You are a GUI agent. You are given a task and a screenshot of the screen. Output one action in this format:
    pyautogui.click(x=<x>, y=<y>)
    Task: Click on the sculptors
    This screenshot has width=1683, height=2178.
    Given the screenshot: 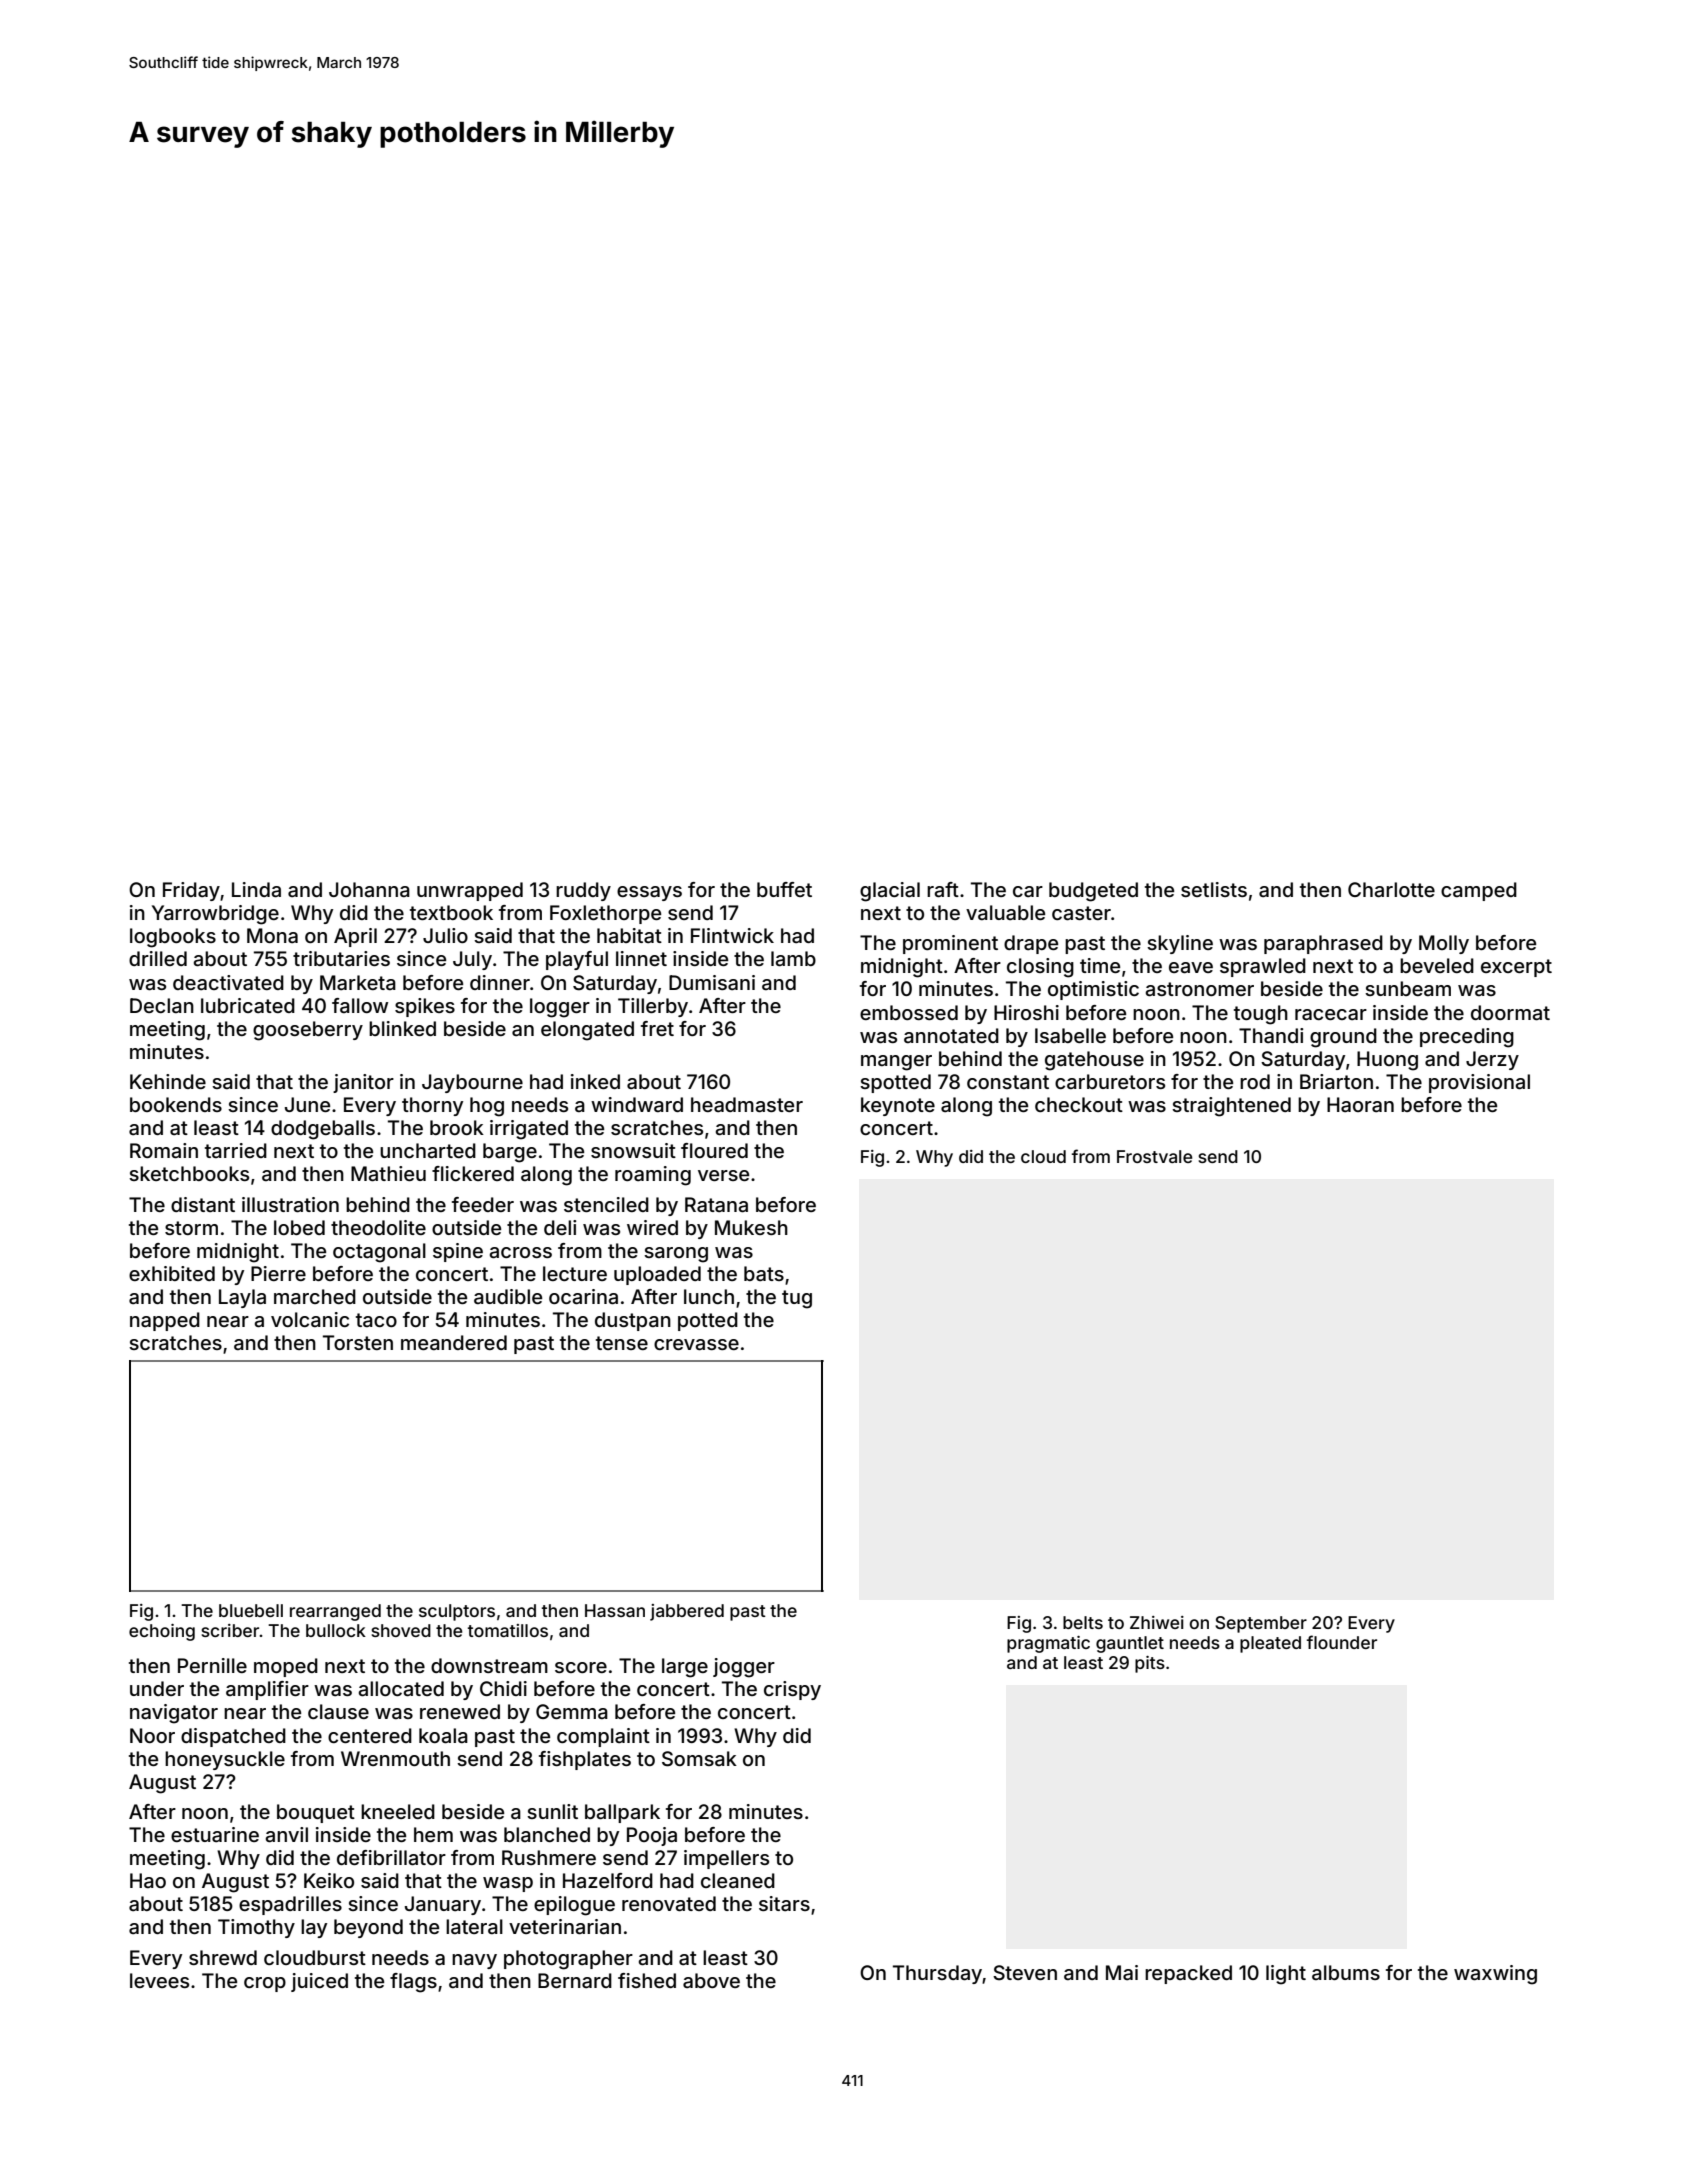 What is the action you would take?
    pyautogui.click(x=457, y=1612)
